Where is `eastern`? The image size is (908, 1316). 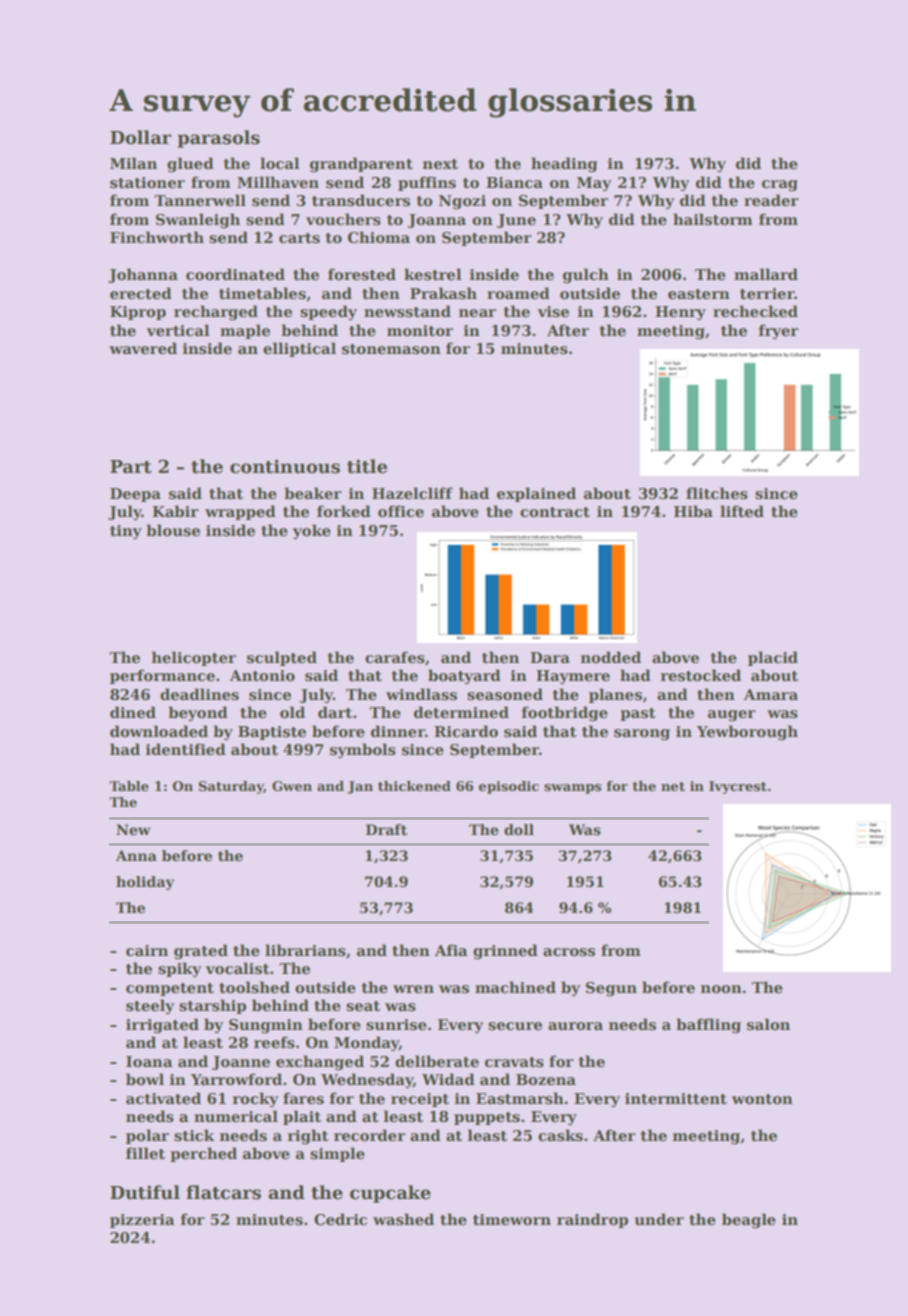
eastern is located at coordinates (699, 294).
